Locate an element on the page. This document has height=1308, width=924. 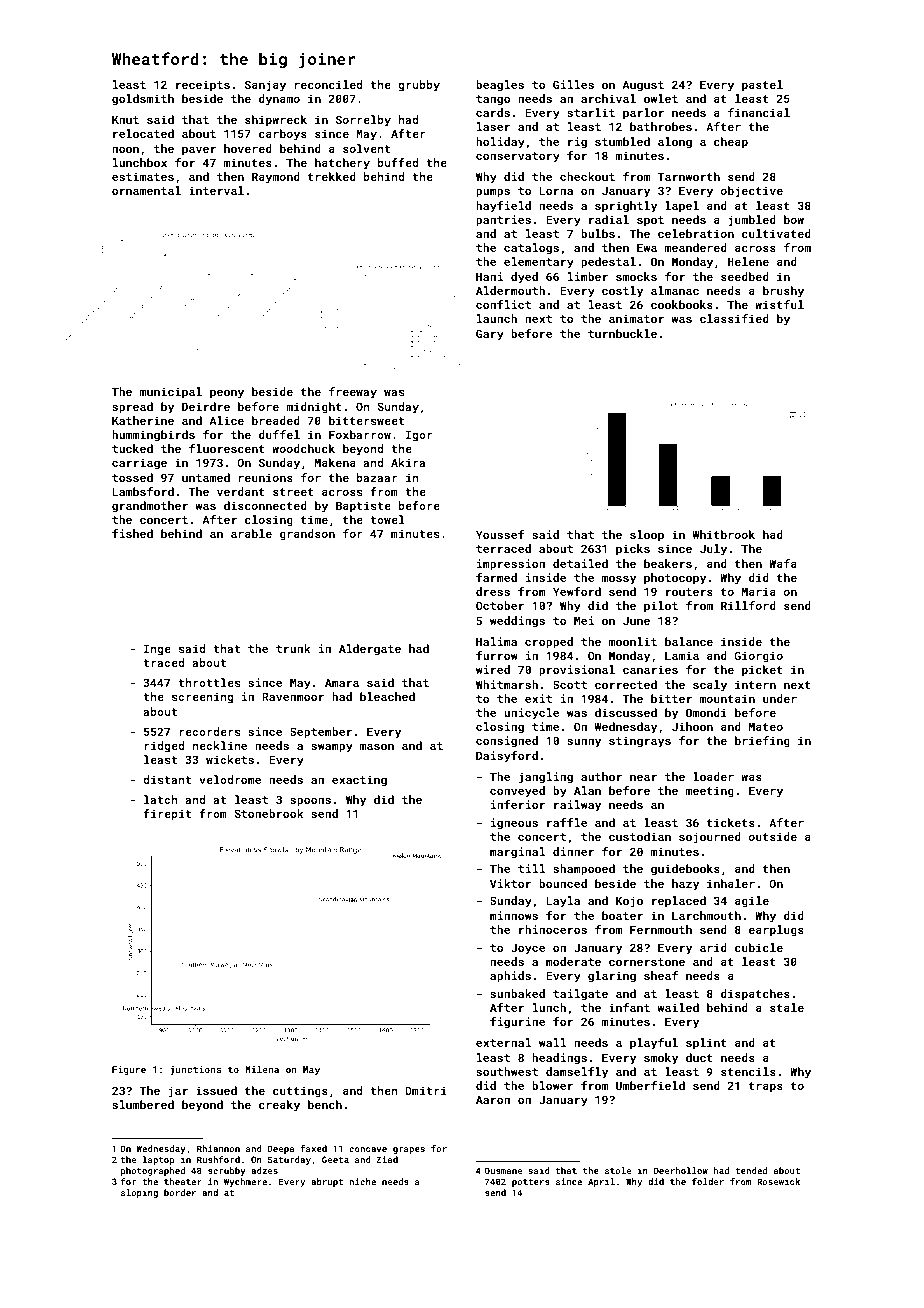
exit is located at coordinates (538, 698).
